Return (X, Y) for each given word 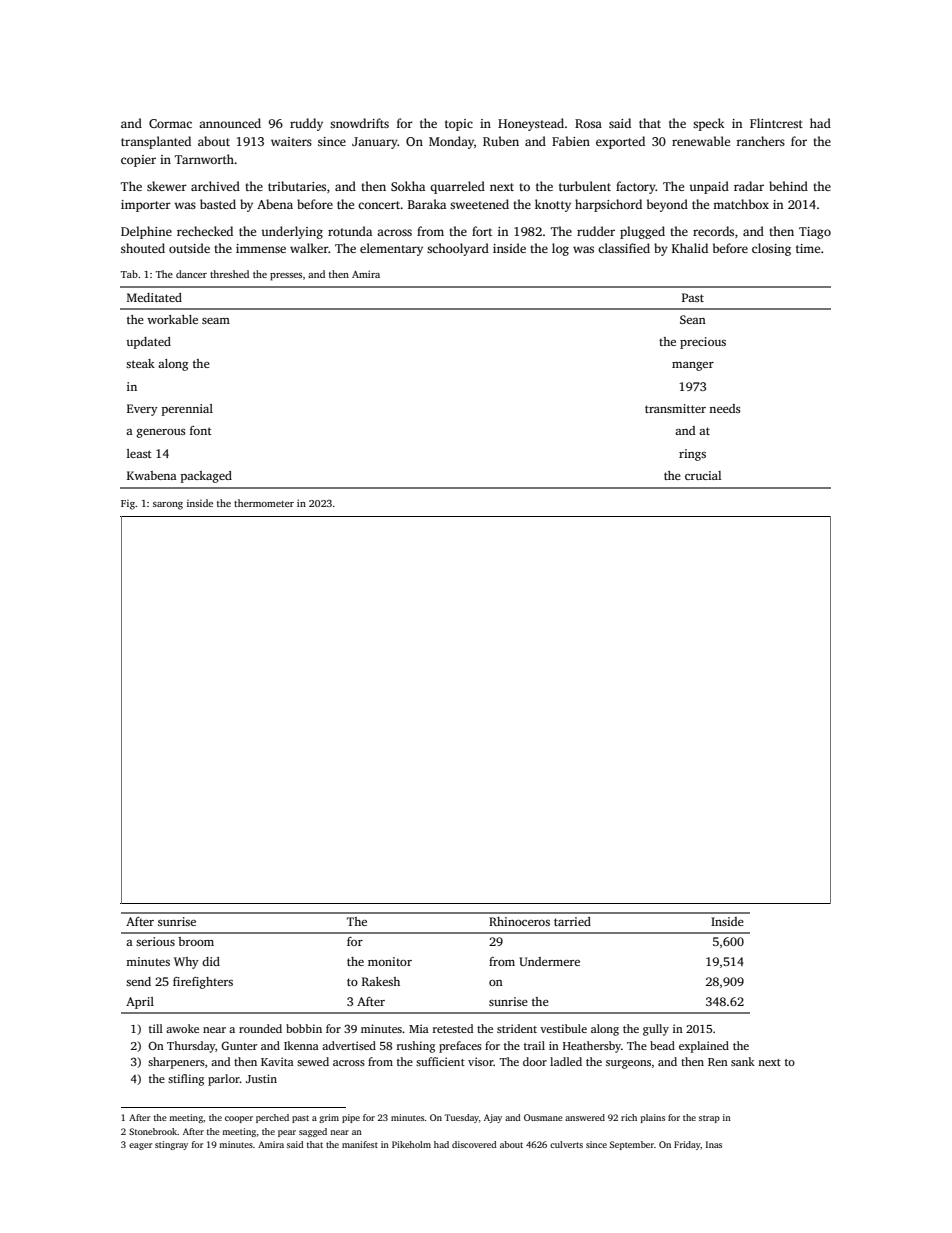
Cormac (170, 123)
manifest (360, 1144)
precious (703, 343)
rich (629, 1117)
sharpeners (176, 1063)
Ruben (501, 141)
